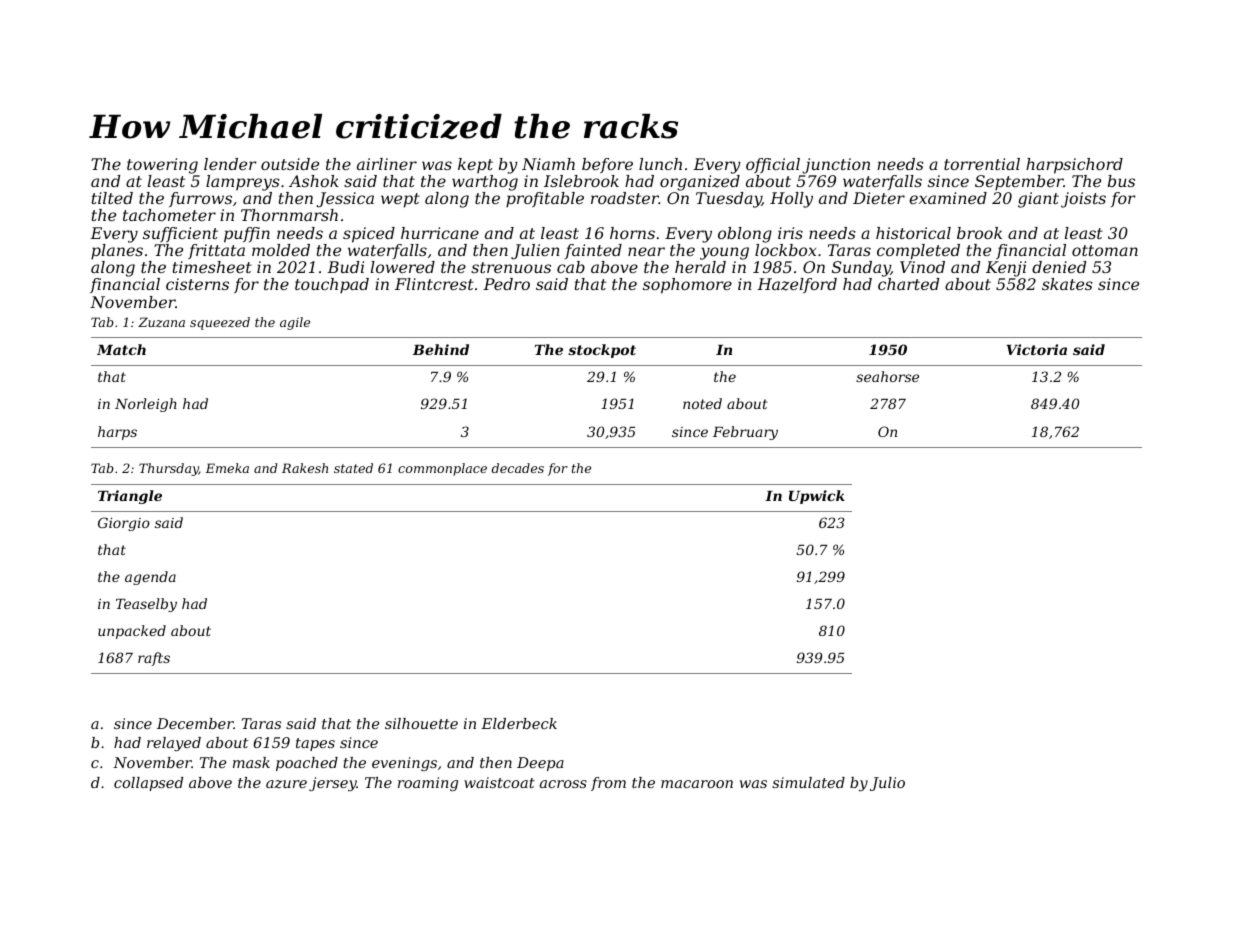  Describe the element at coordinates (519, 723) in the page. I see `Elderbeck` at that location.
